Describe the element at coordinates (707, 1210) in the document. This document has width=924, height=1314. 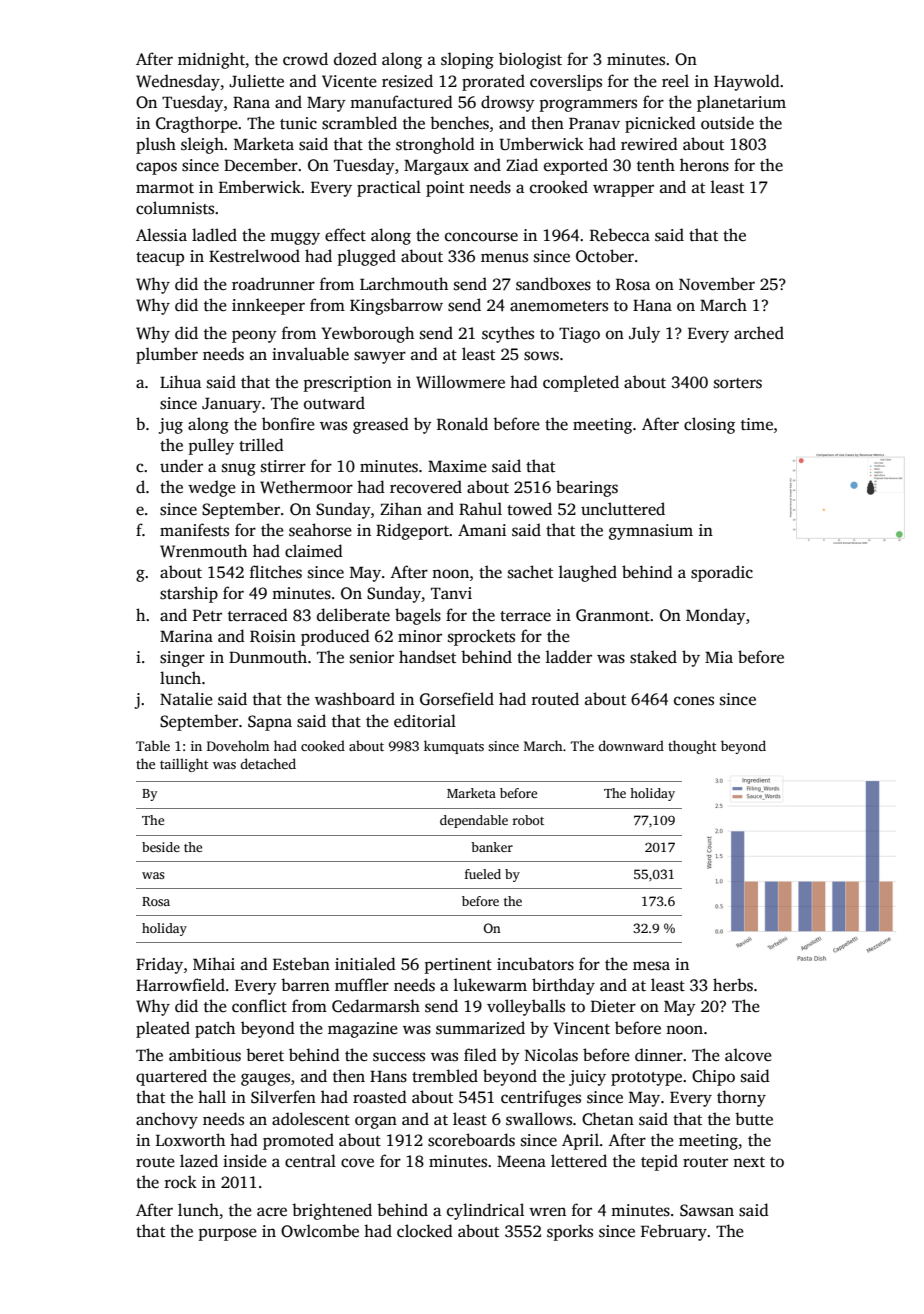
I see `Sawsan` at that location.
